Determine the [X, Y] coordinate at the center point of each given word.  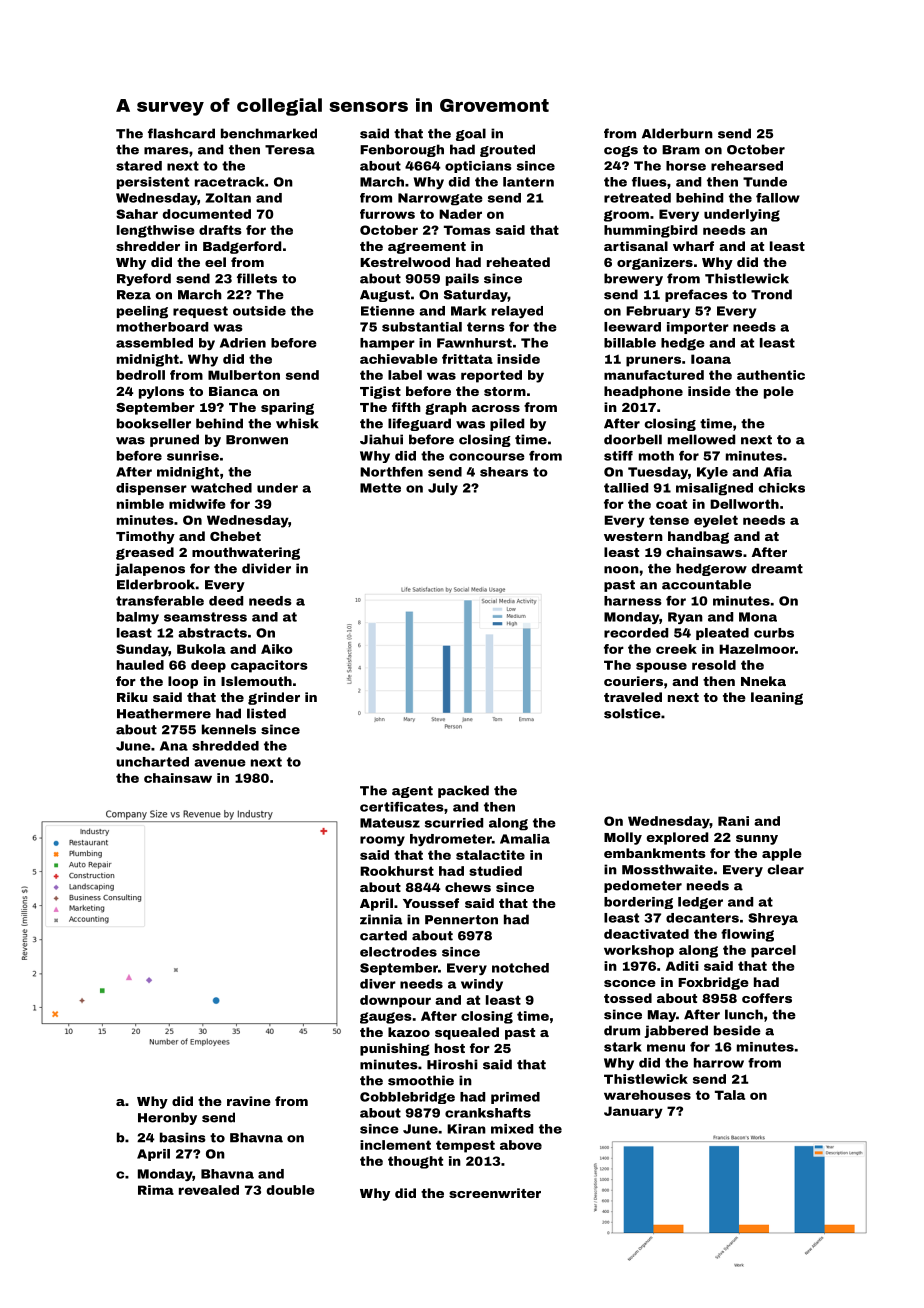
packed [463, 791]
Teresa [290, 150]
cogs [621, 151]
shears [504, 472]
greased [145, 553]
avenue [220, 763]
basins [183, 1137]
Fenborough [402, 150]
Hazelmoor [757, 649]
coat [671, 504]
